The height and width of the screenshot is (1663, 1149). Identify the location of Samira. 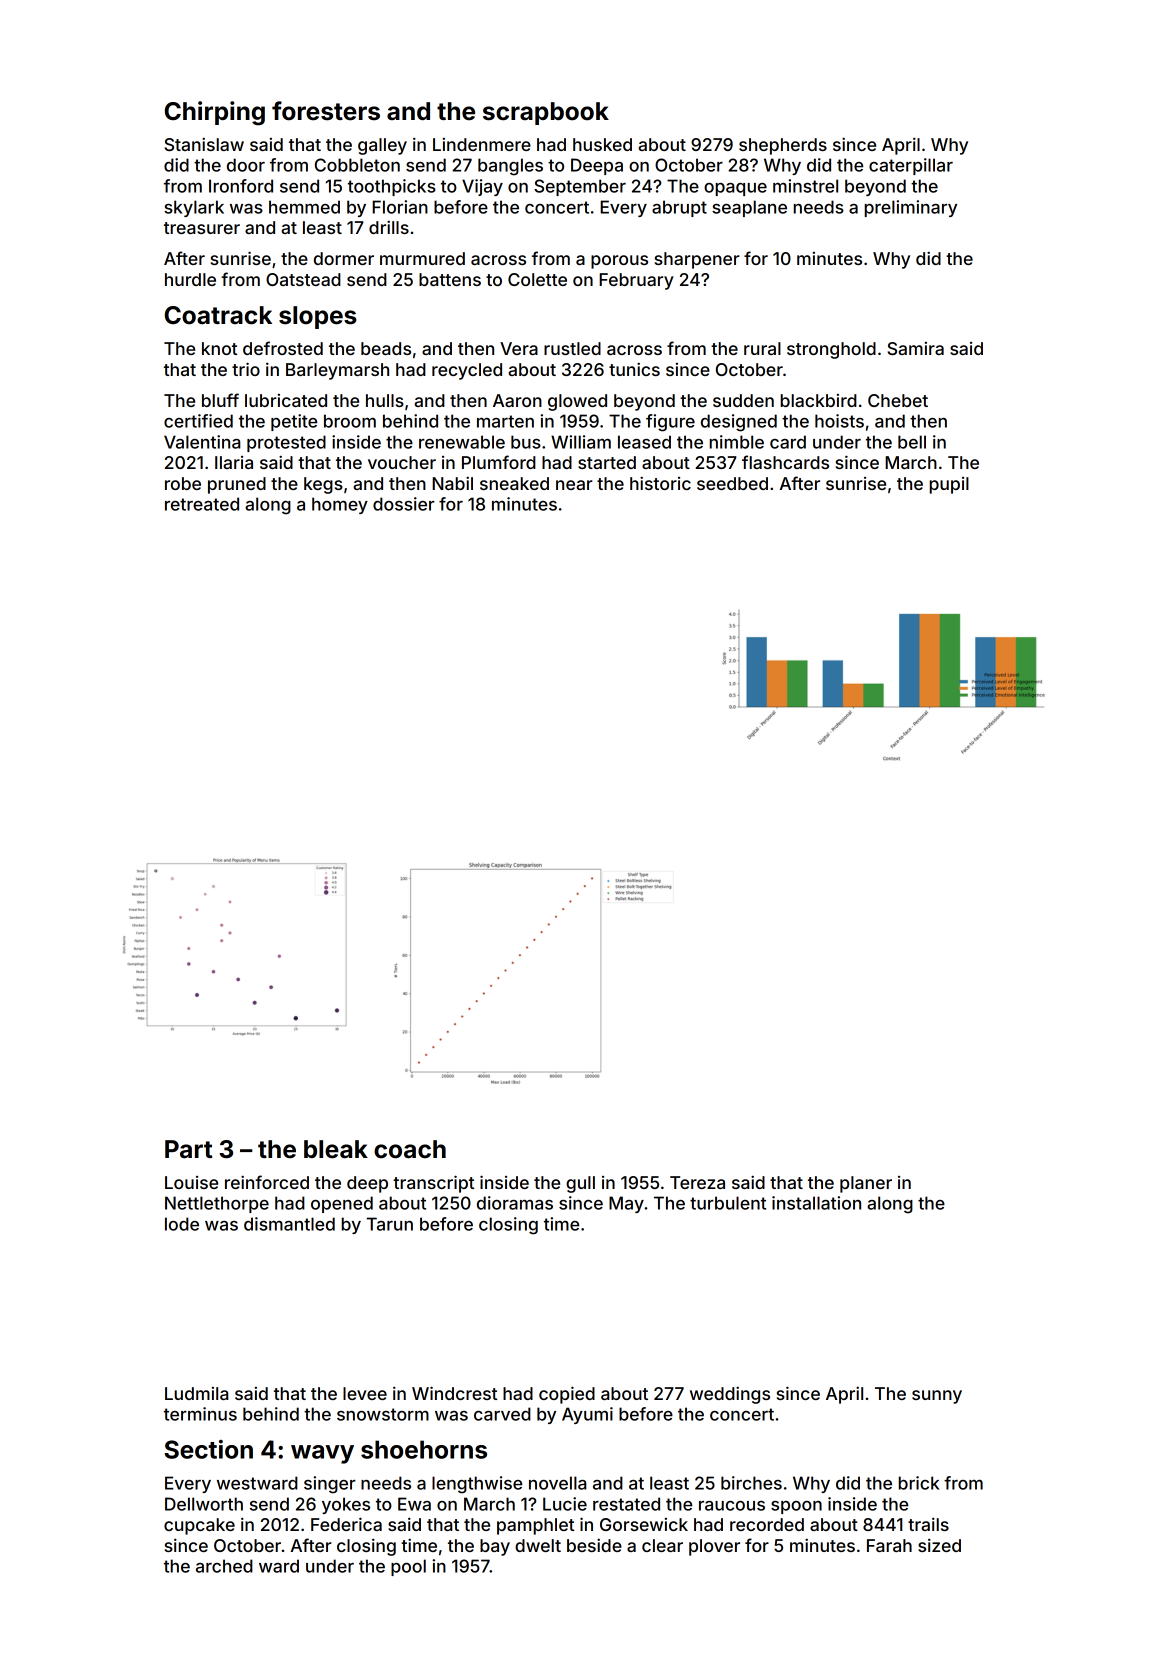
(916, 348).
